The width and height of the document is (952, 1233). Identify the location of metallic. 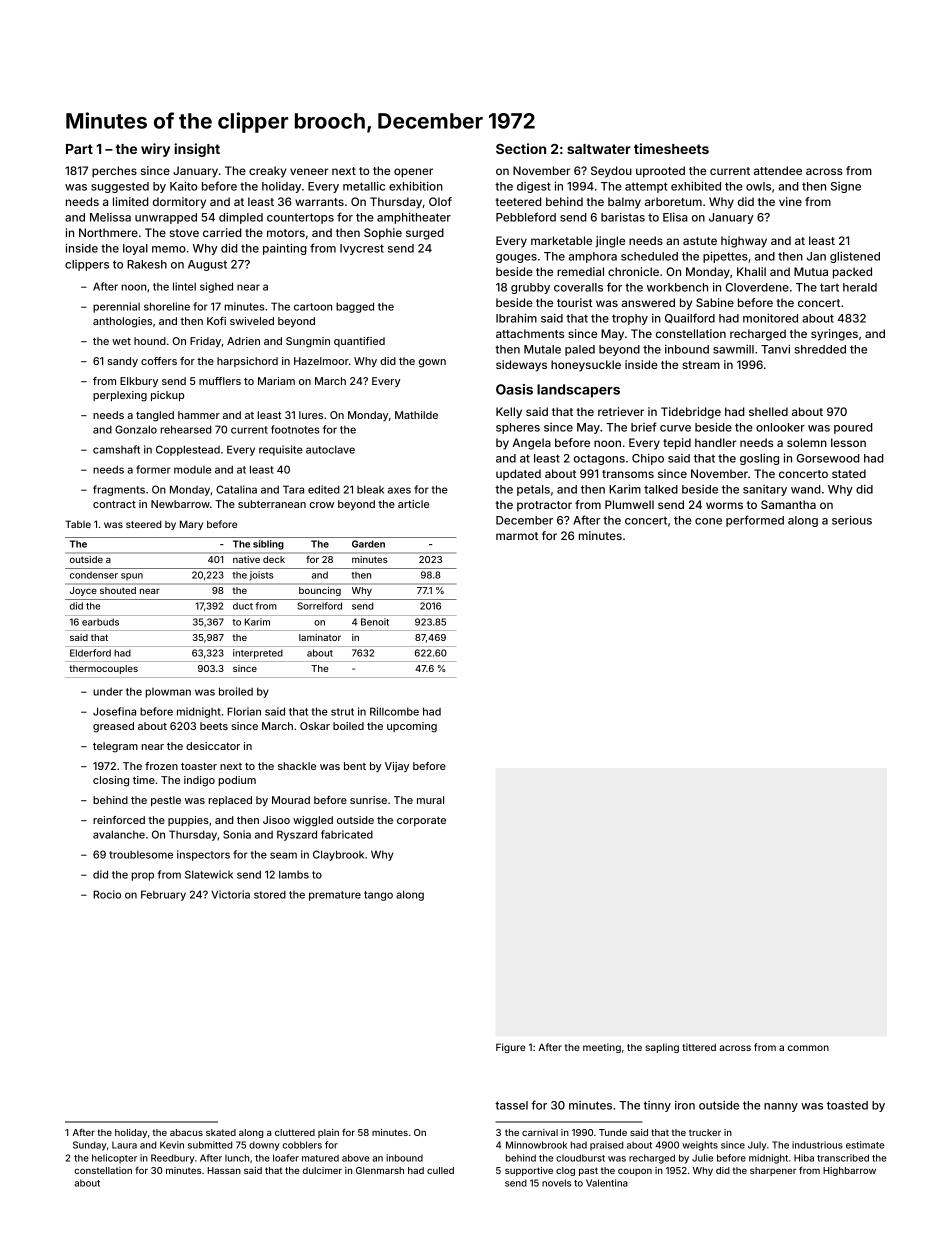
(364, 186).
